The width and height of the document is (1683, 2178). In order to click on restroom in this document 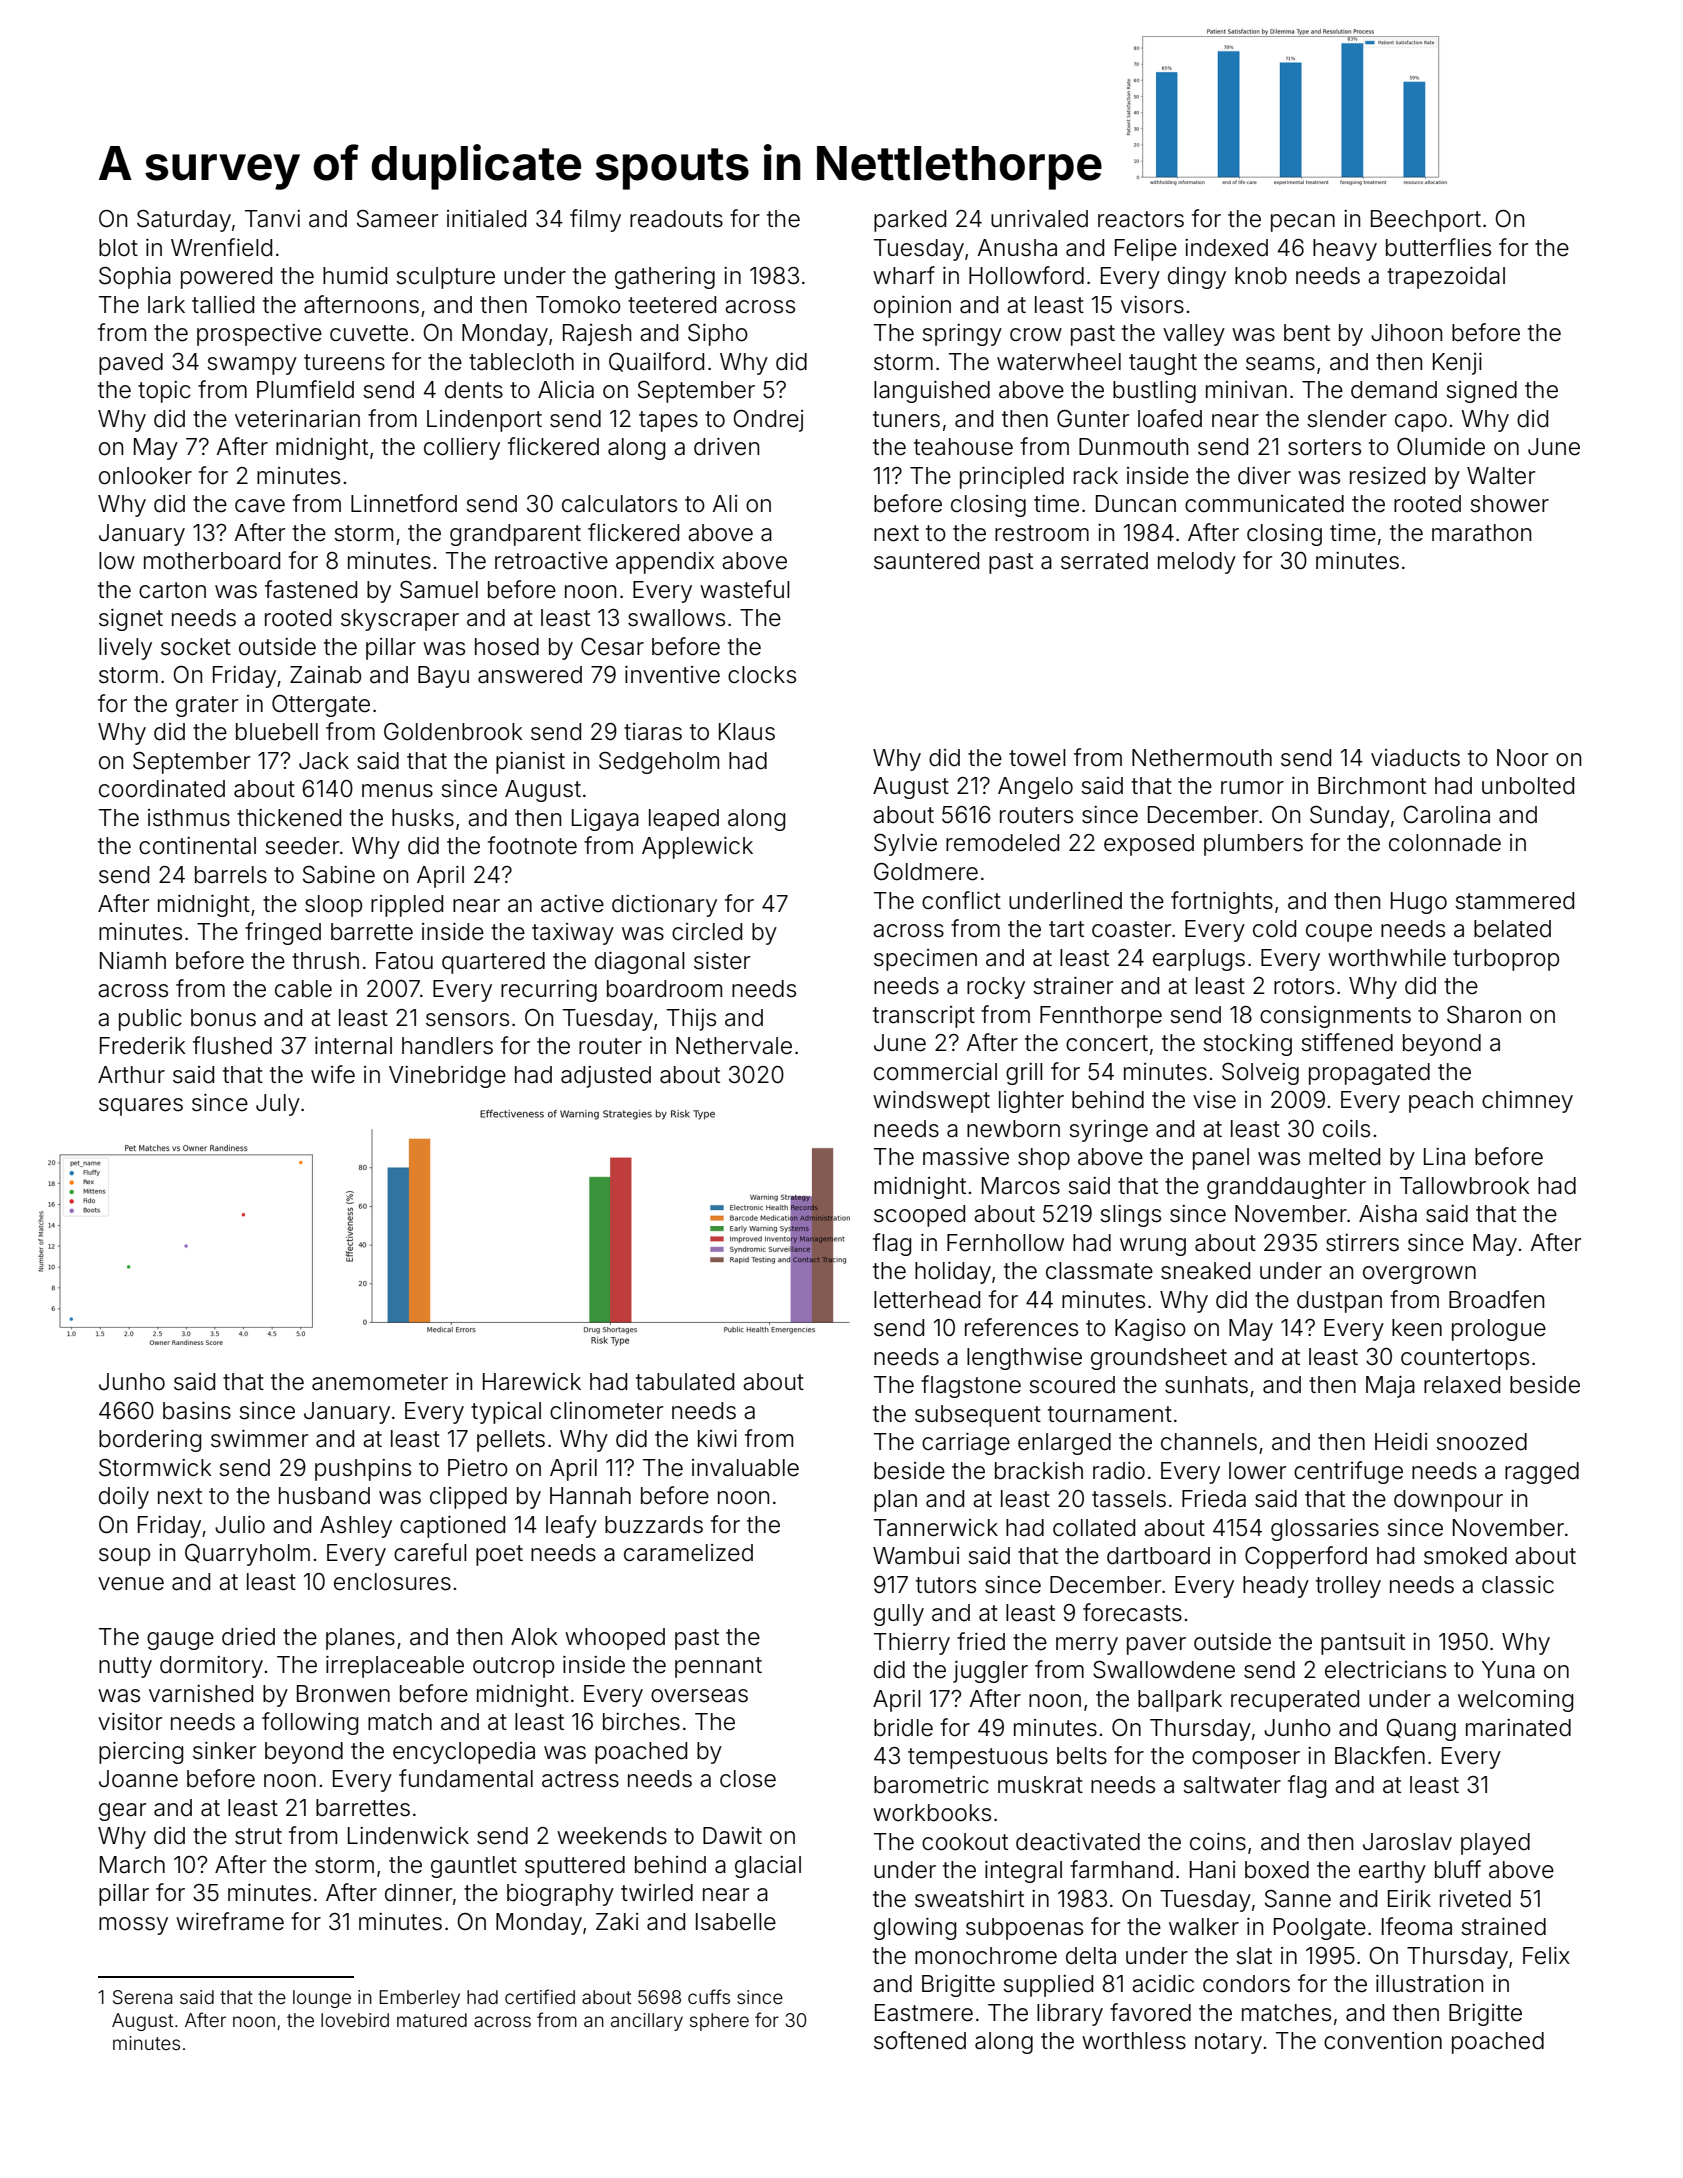, I will do `click(1042, 533)`.
